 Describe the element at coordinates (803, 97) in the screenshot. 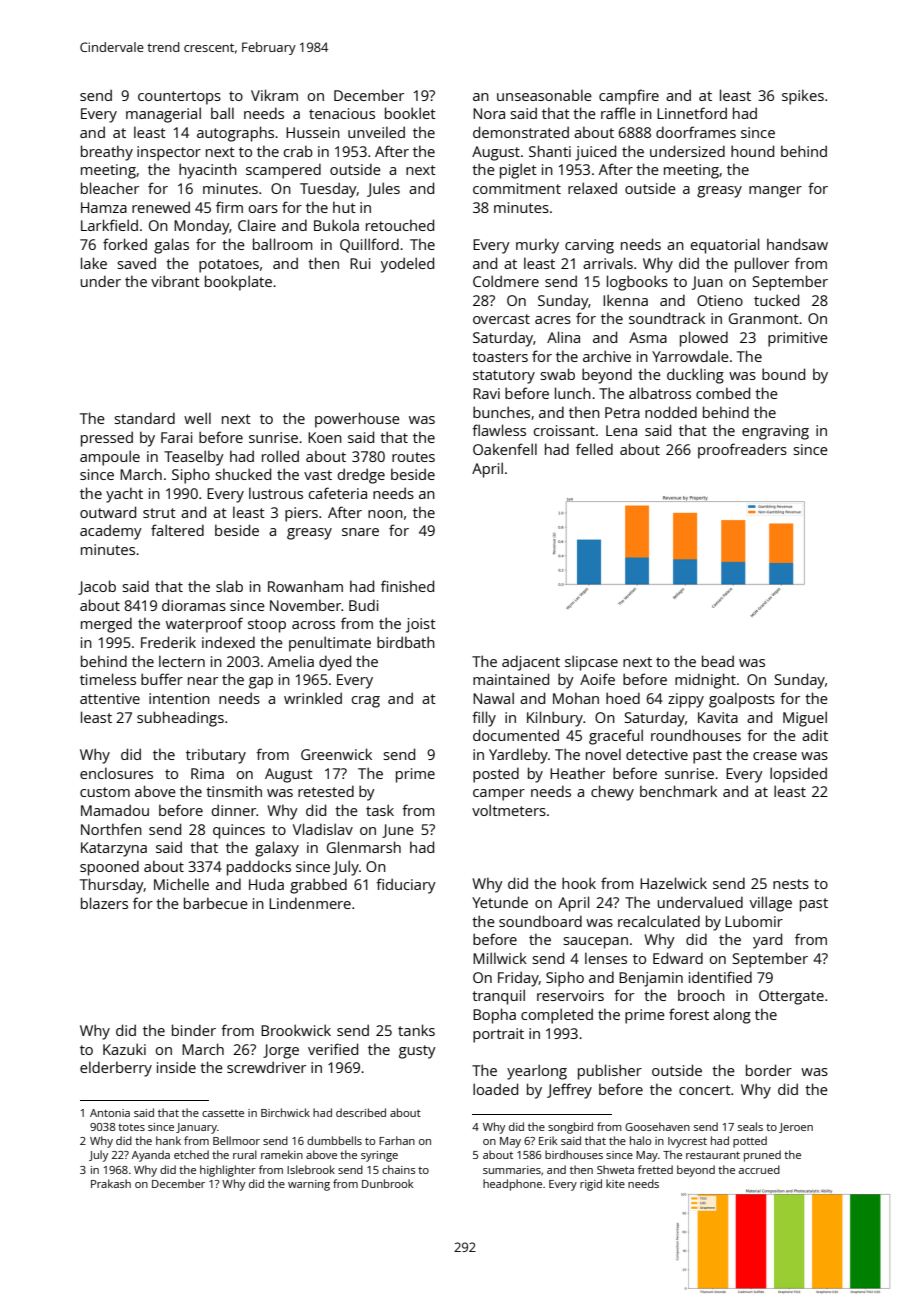

I see `spikes` at that location.
